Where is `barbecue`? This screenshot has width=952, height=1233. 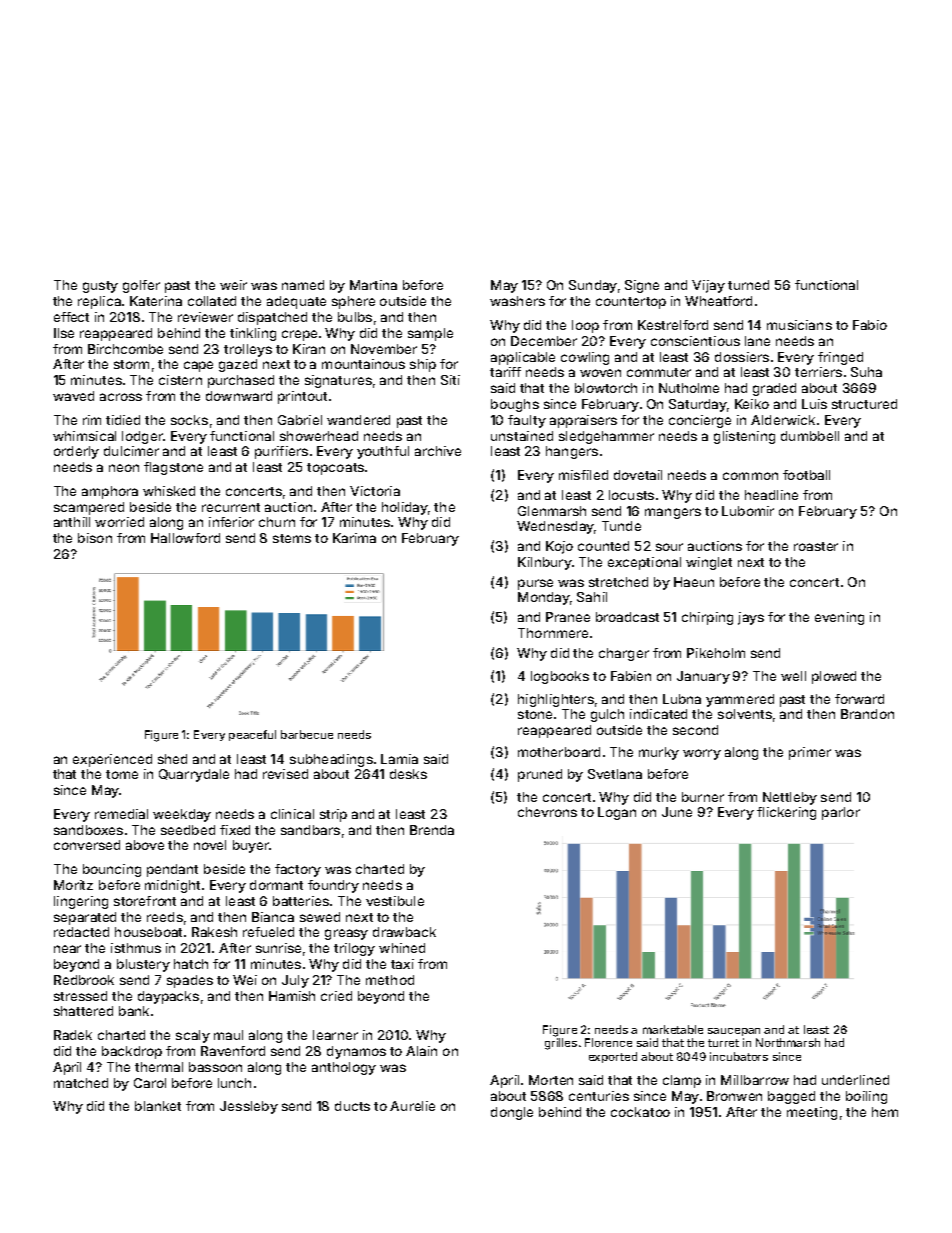 barbecue is located at coordinates (307, 734).
